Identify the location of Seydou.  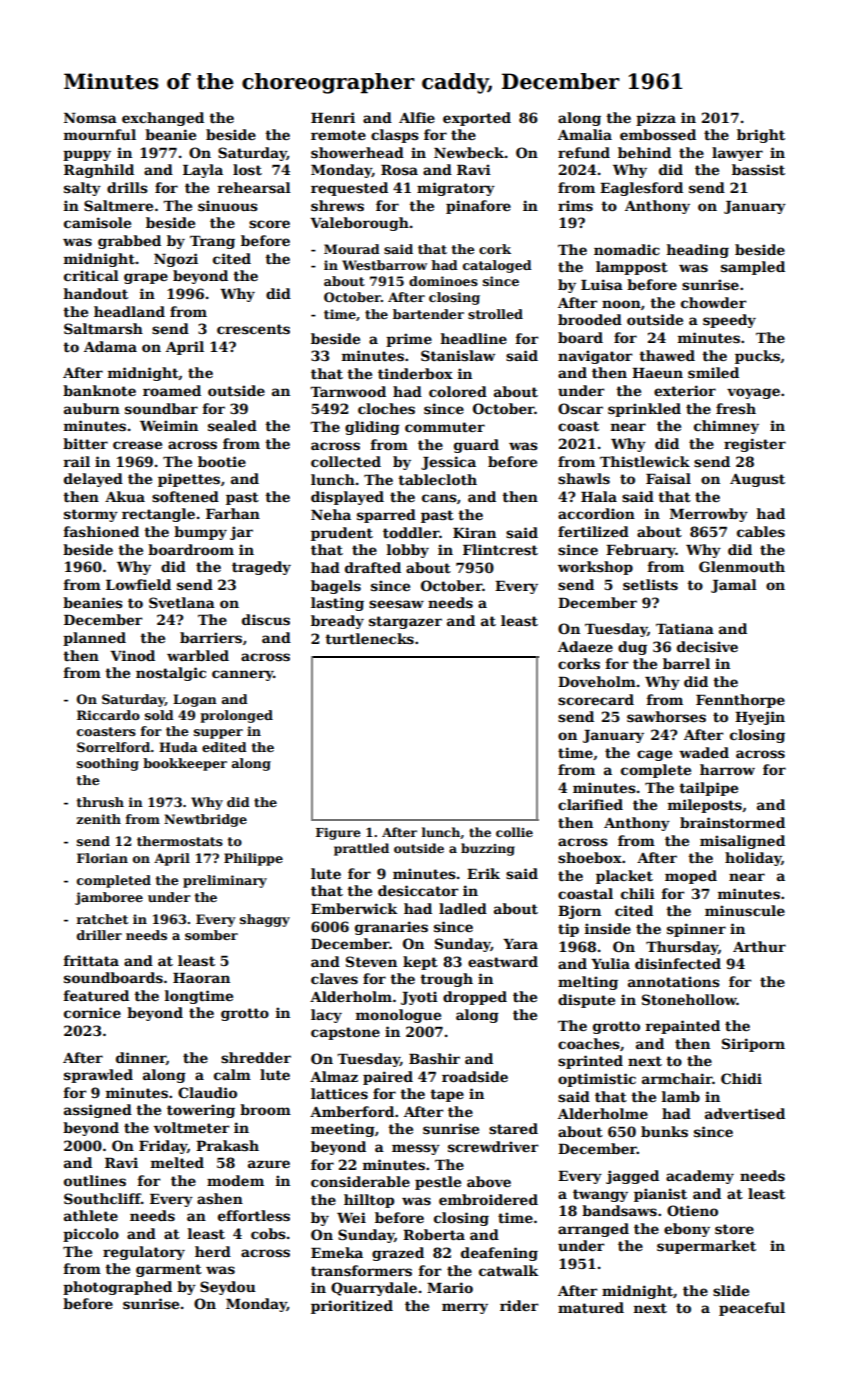
(228, 1288).
